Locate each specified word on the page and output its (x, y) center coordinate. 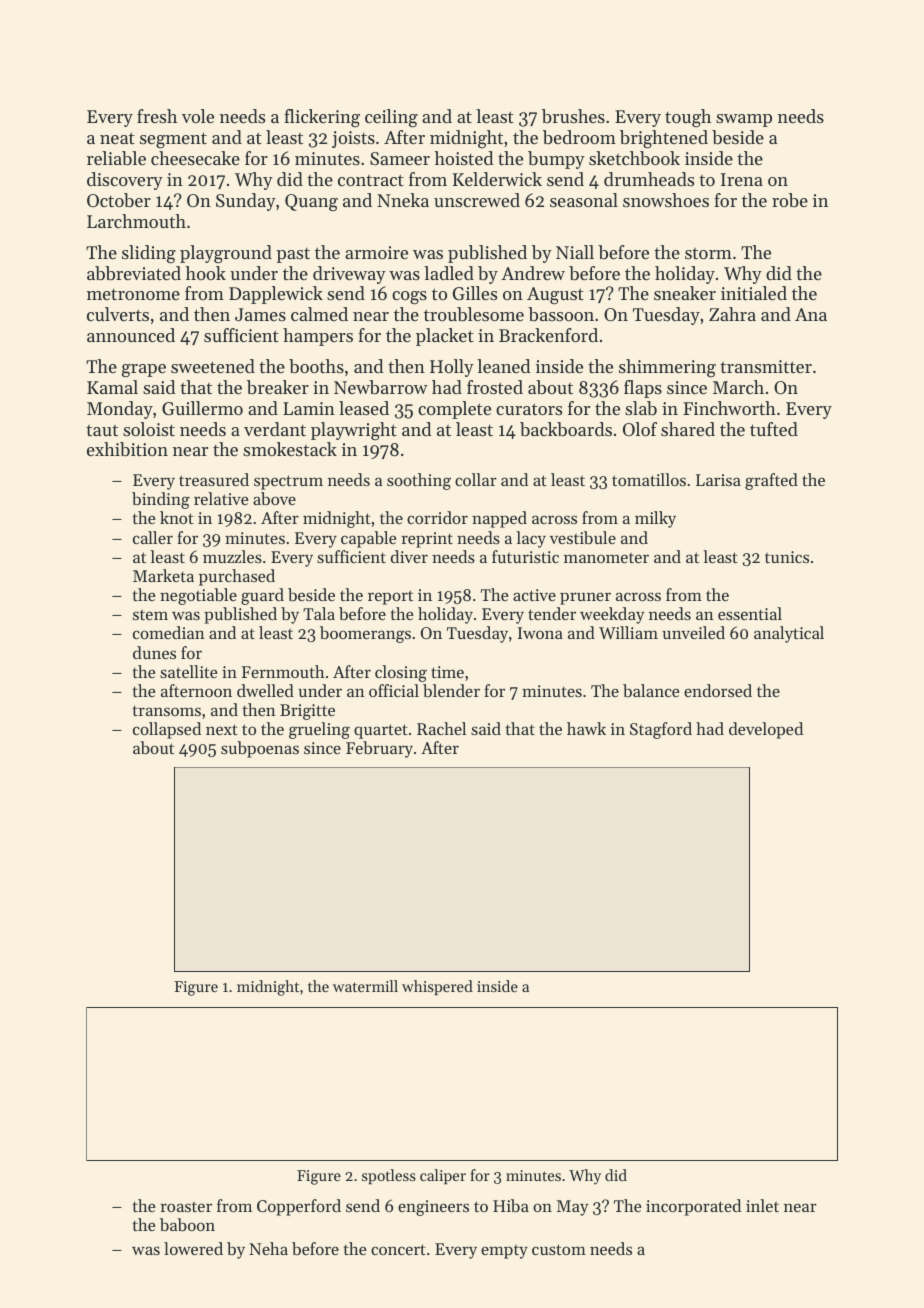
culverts (118, 314)
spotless (389, 1176)
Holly (452, 368)
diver (409, 556)
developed (766, 730)
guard (262, 596)
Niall (575, 252)
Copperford (299, 1207)
